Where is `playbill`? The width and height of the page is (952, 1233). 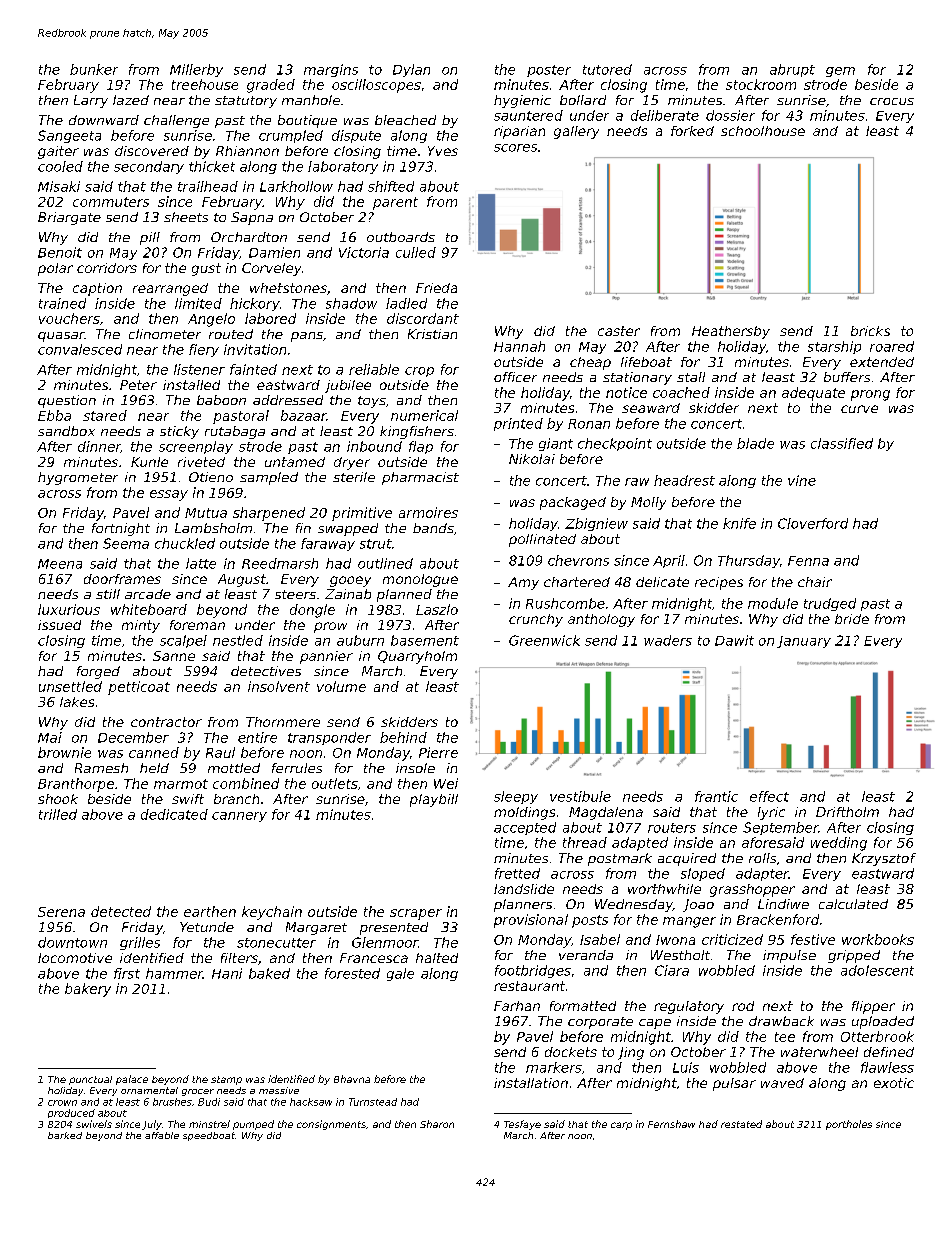
playbill is located at coordinates (434, 800).
